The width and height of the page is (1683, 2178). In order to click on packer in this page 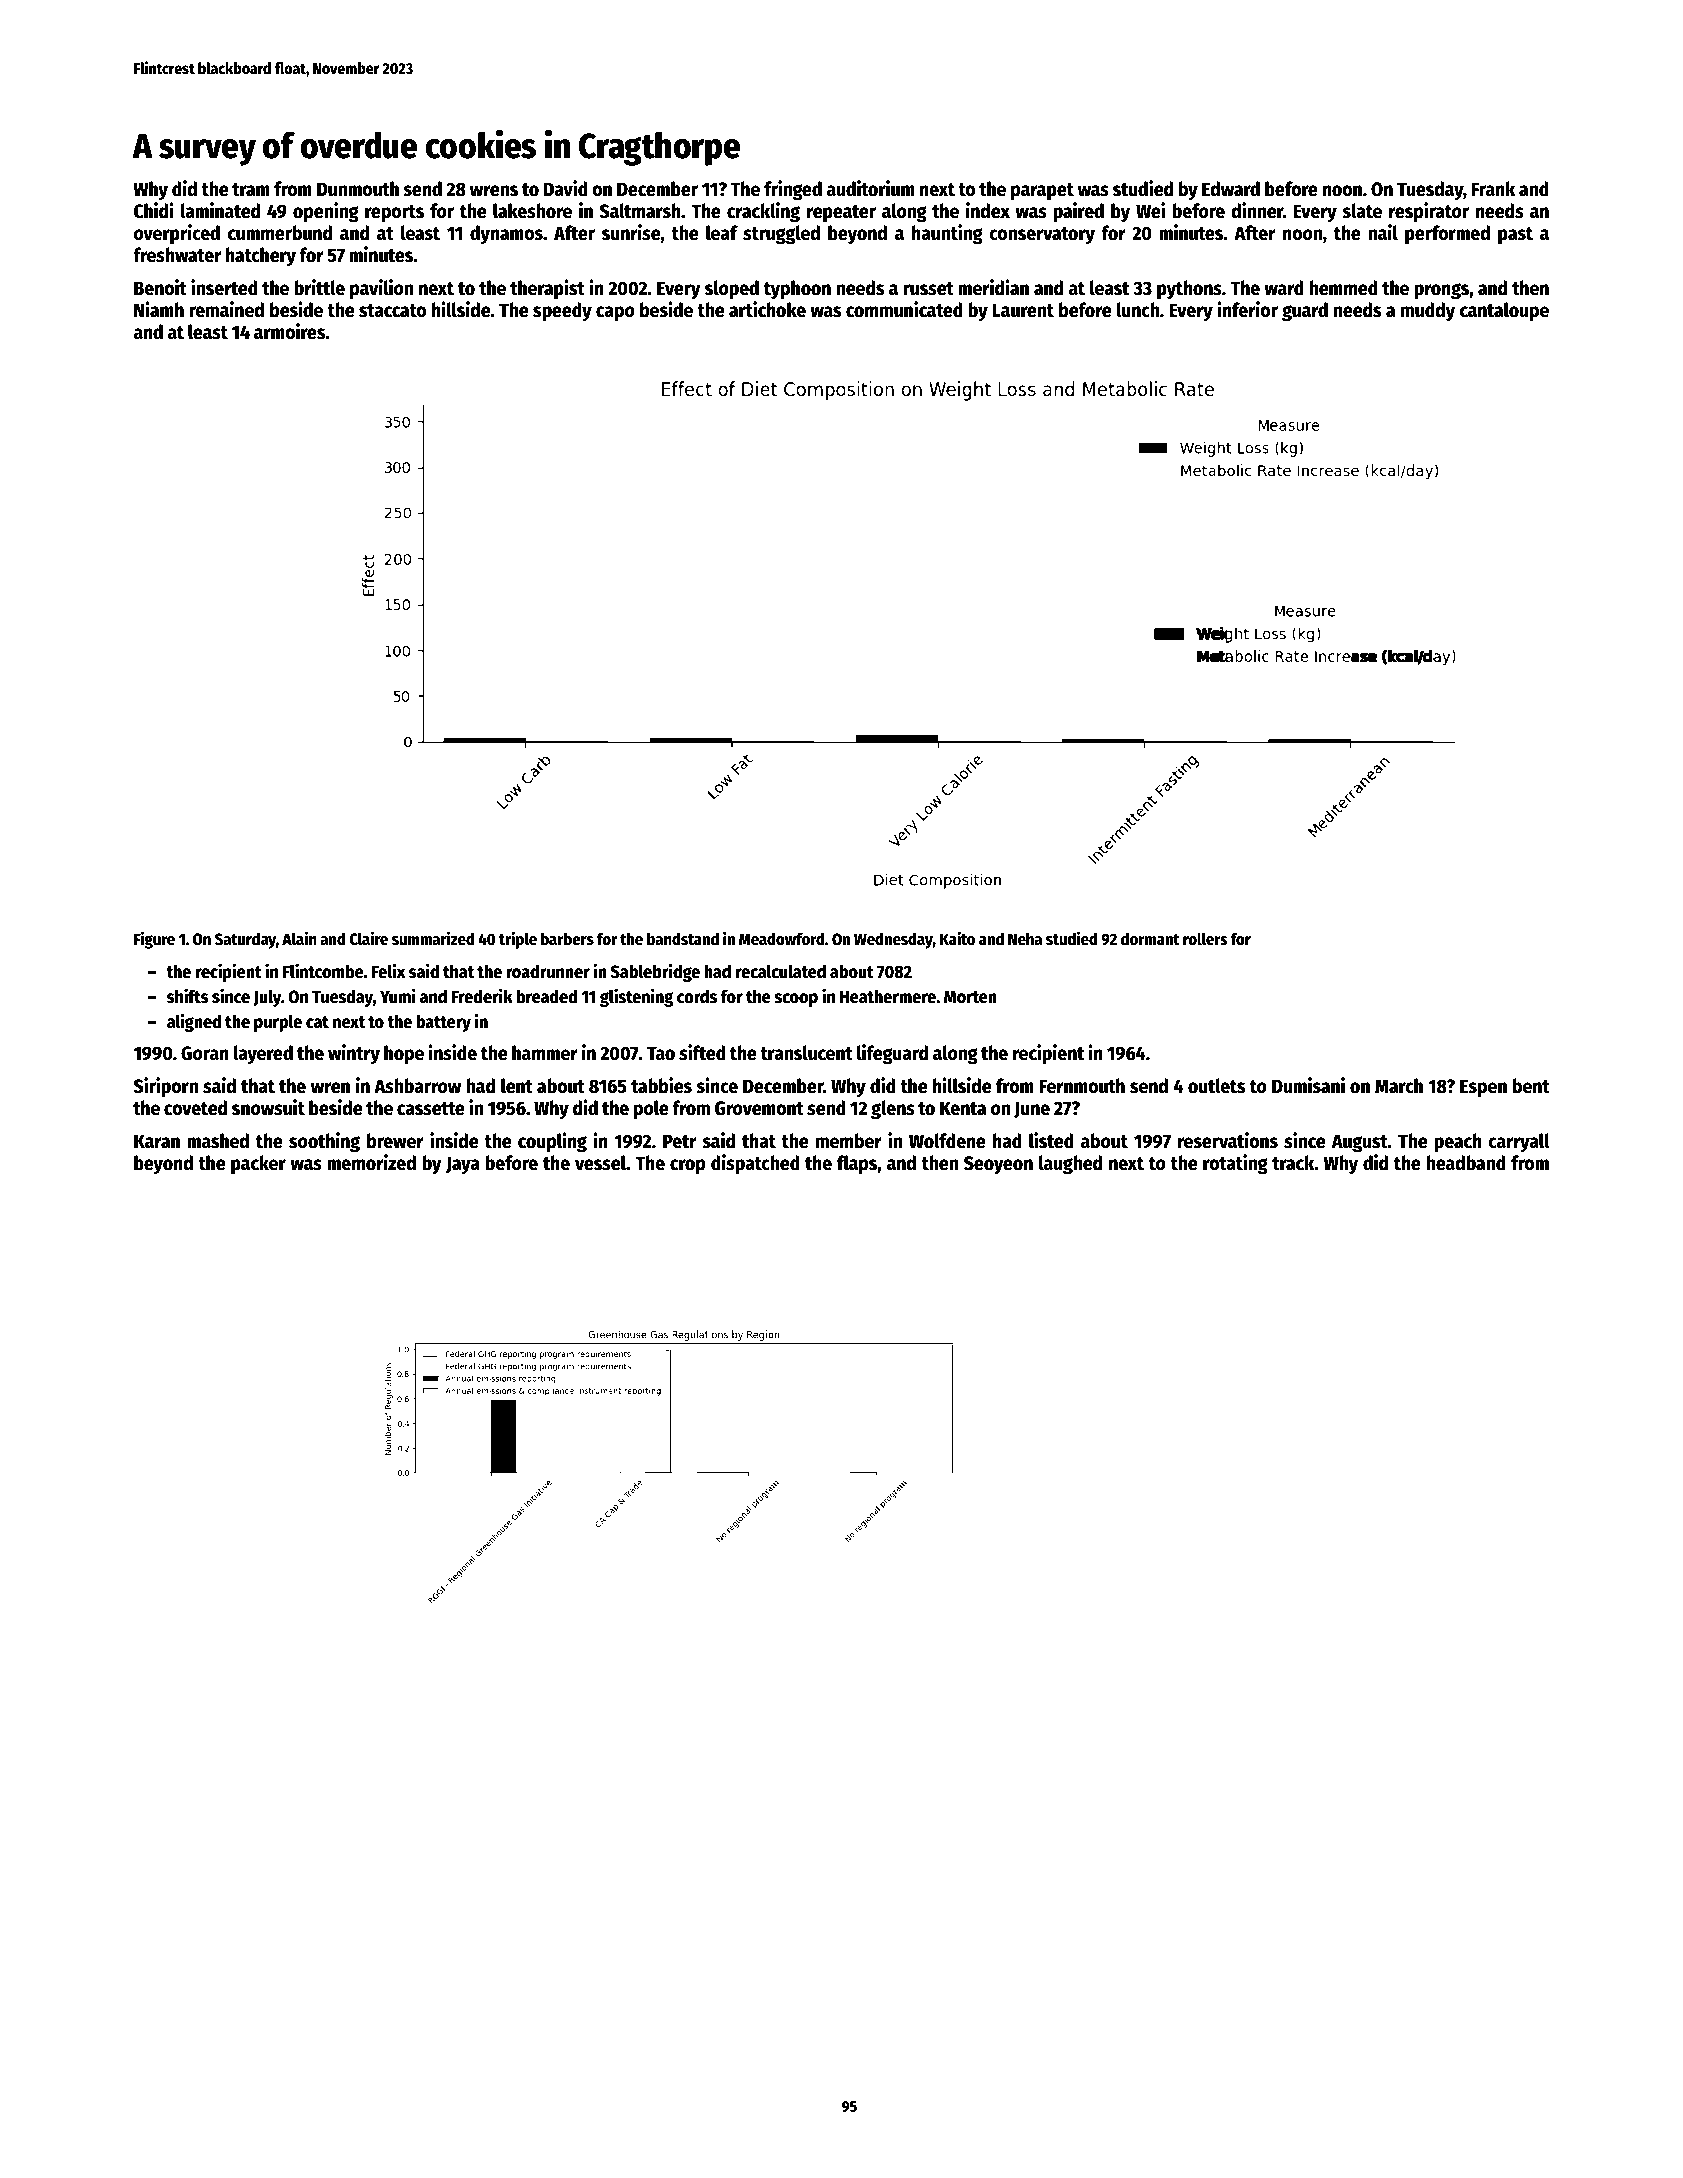, I will do `click(258, 1164)`.
